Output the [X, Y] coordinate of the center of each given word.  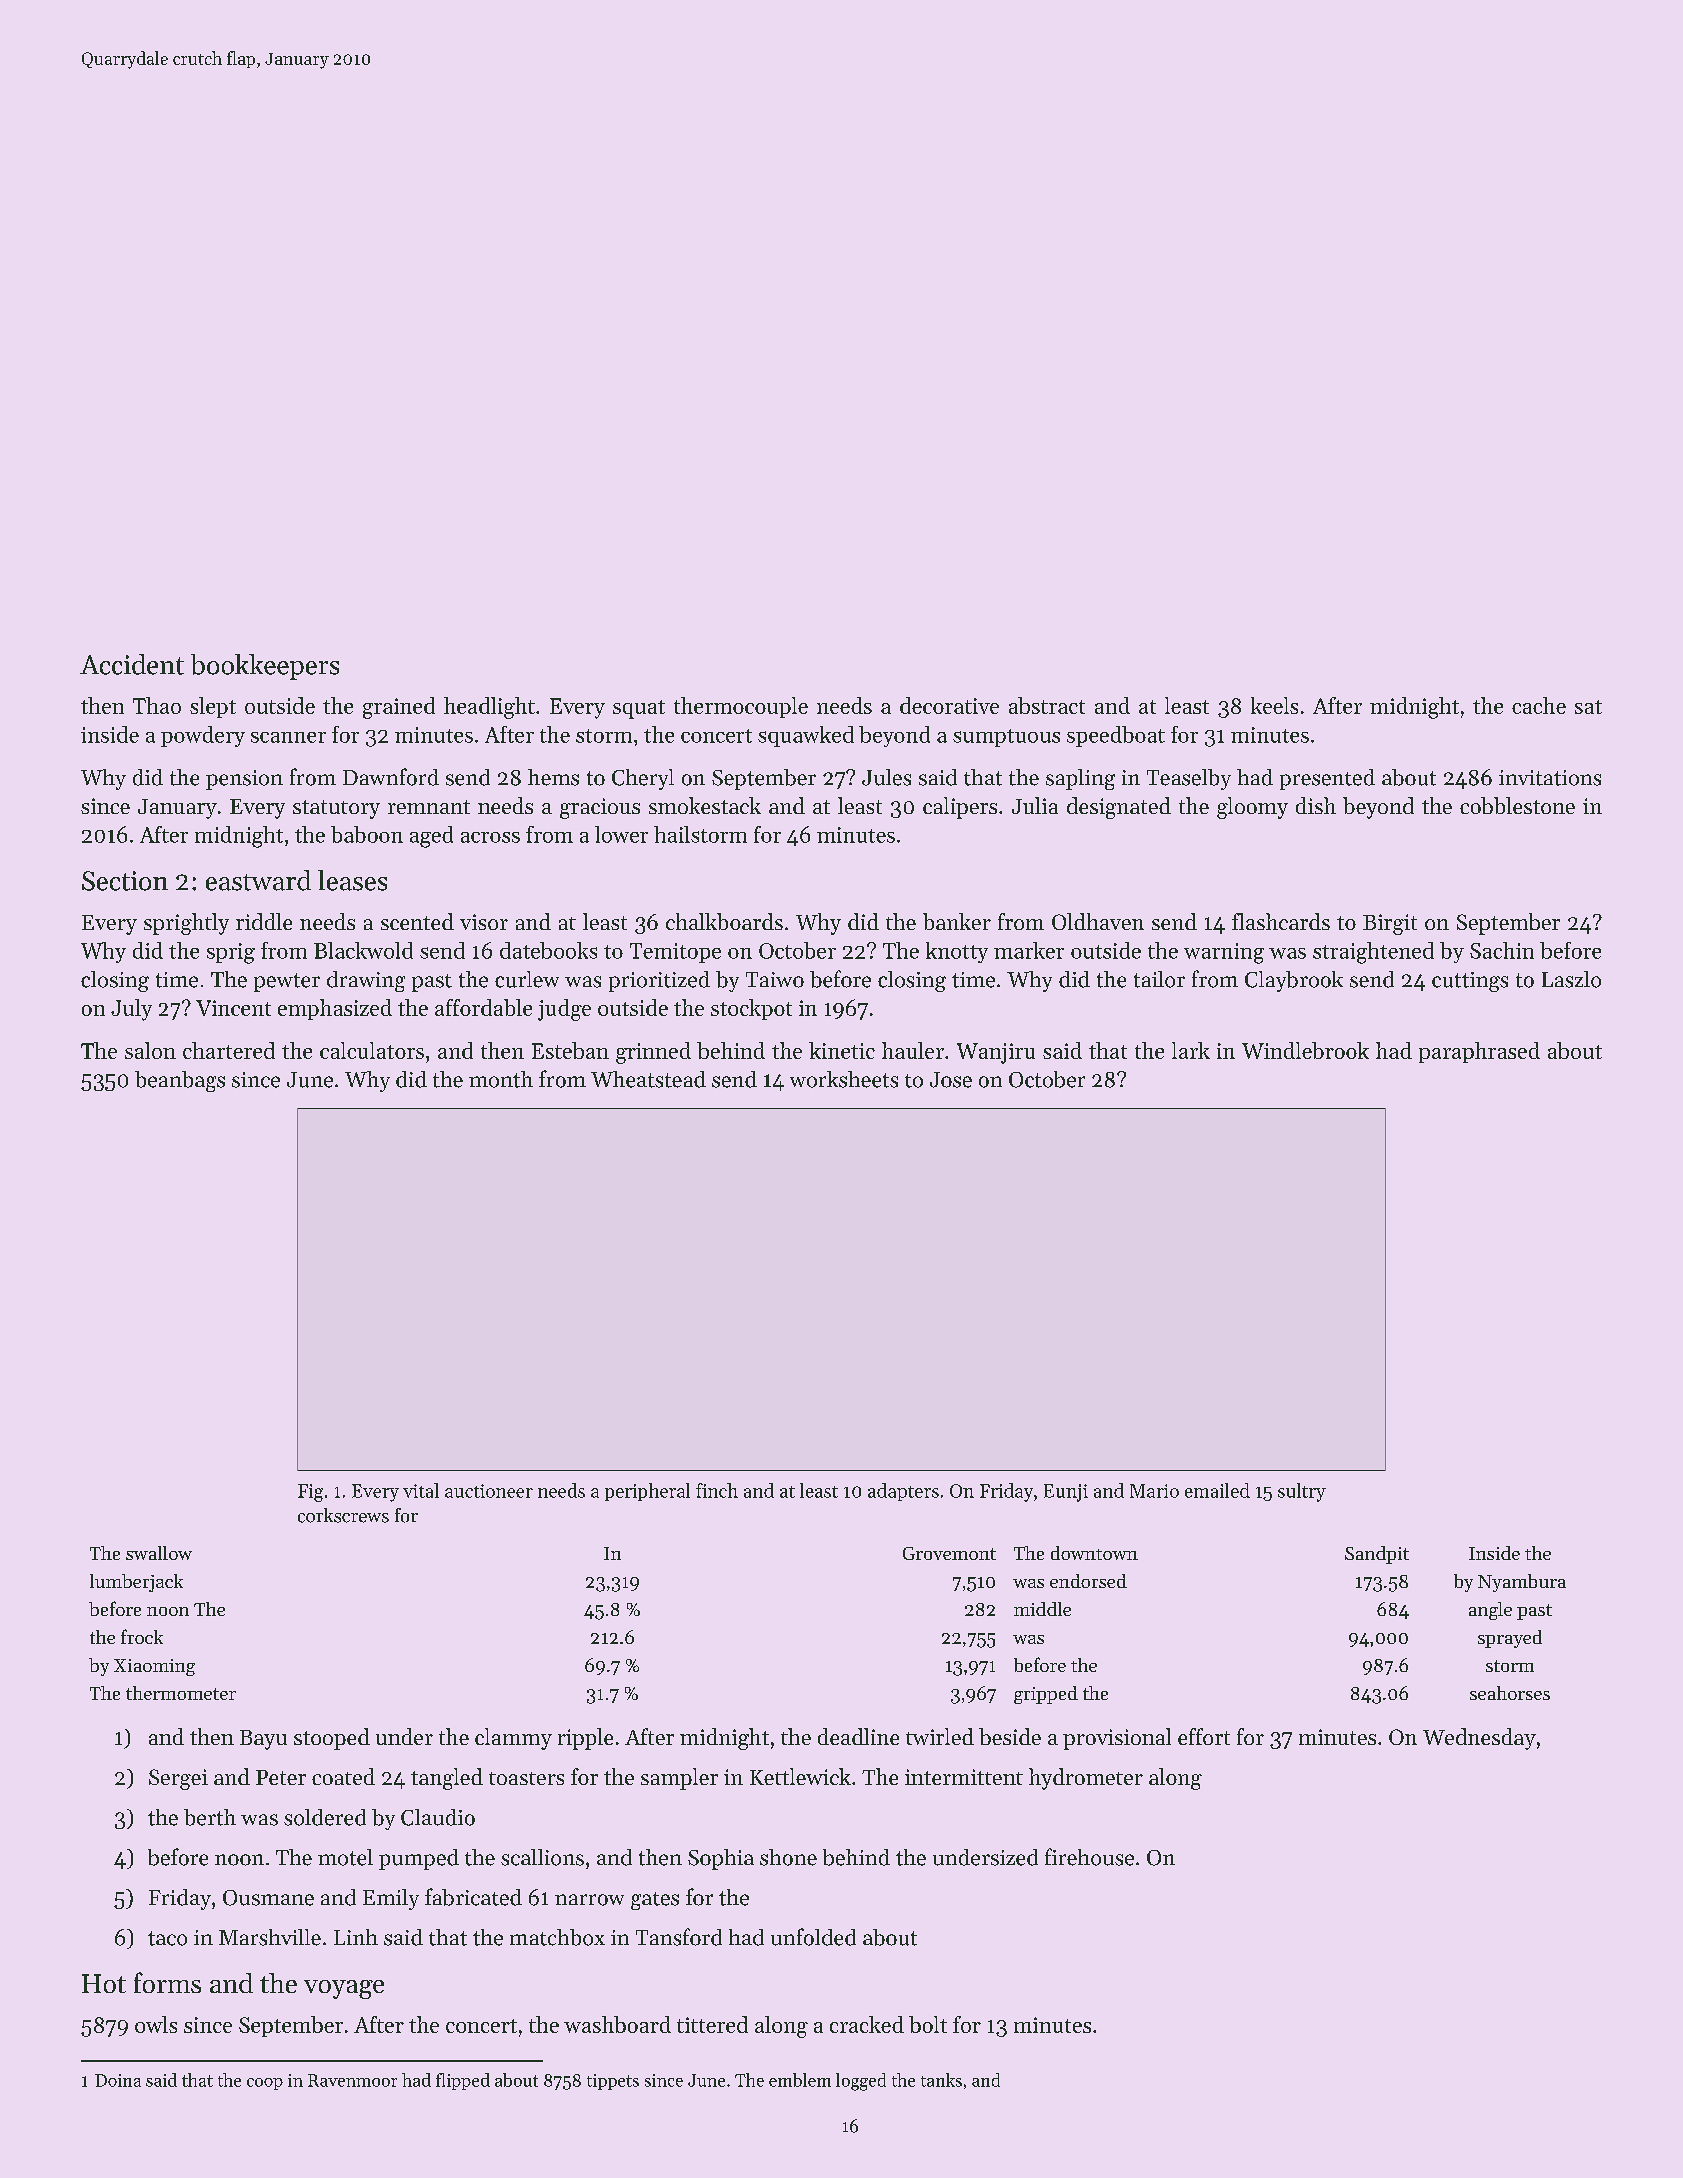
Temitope [675, 953]
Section [125, 881]
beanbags [180, 1081]
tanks [941, 2080]
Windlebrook [1305, 1050]
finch [717, 1490]
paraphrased [1479, 1052]
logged [861, 2082]
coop [265, 2084]
